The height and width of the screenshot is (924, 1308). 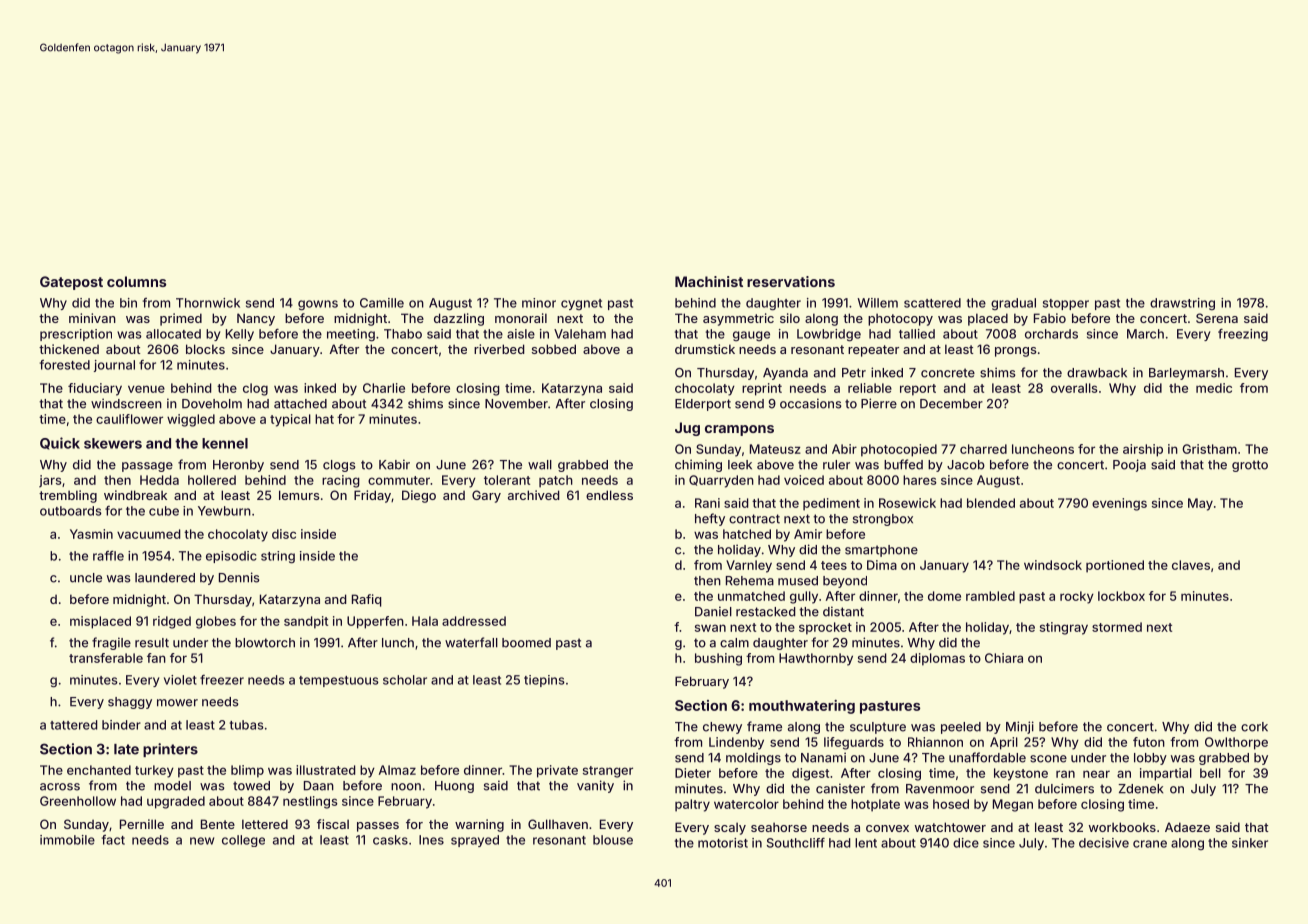 I want to click on sobbed, so click(x=554, y=349).
